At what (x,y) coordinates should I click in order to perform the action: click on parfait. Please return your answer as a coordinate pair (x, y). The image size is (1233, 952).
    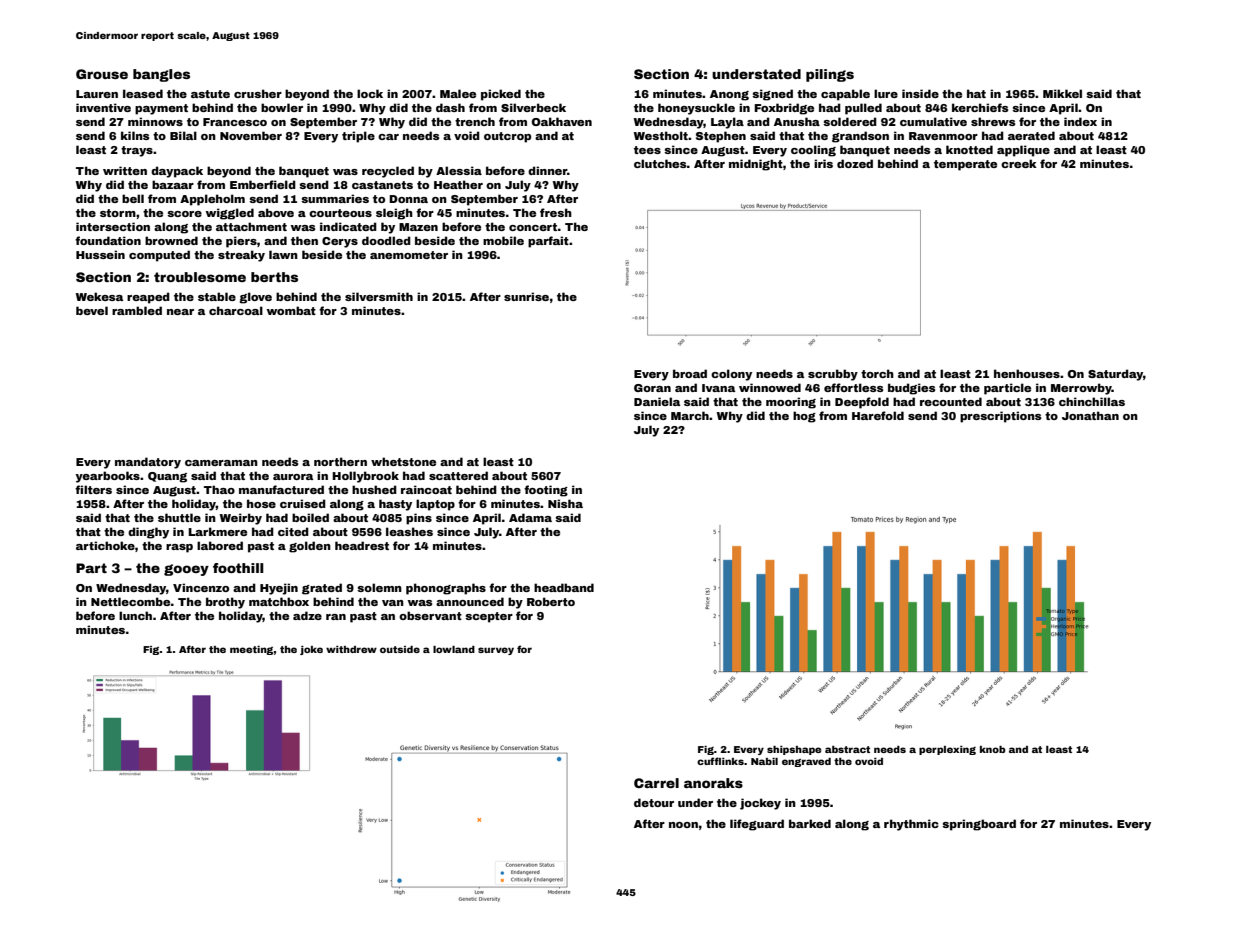
    Looking at the image, I should click on (548, 242).
